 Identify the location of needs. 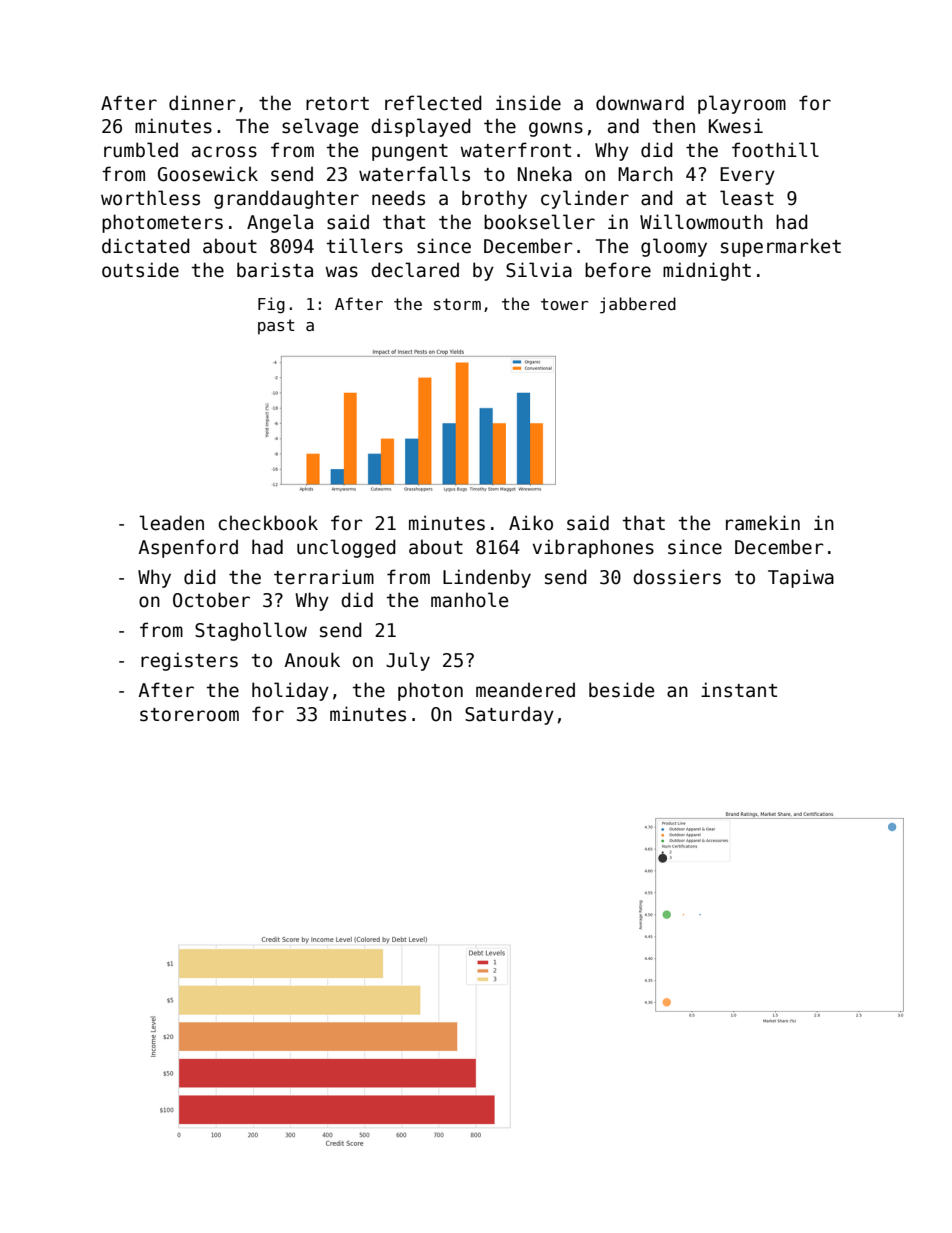
(398, 198).
